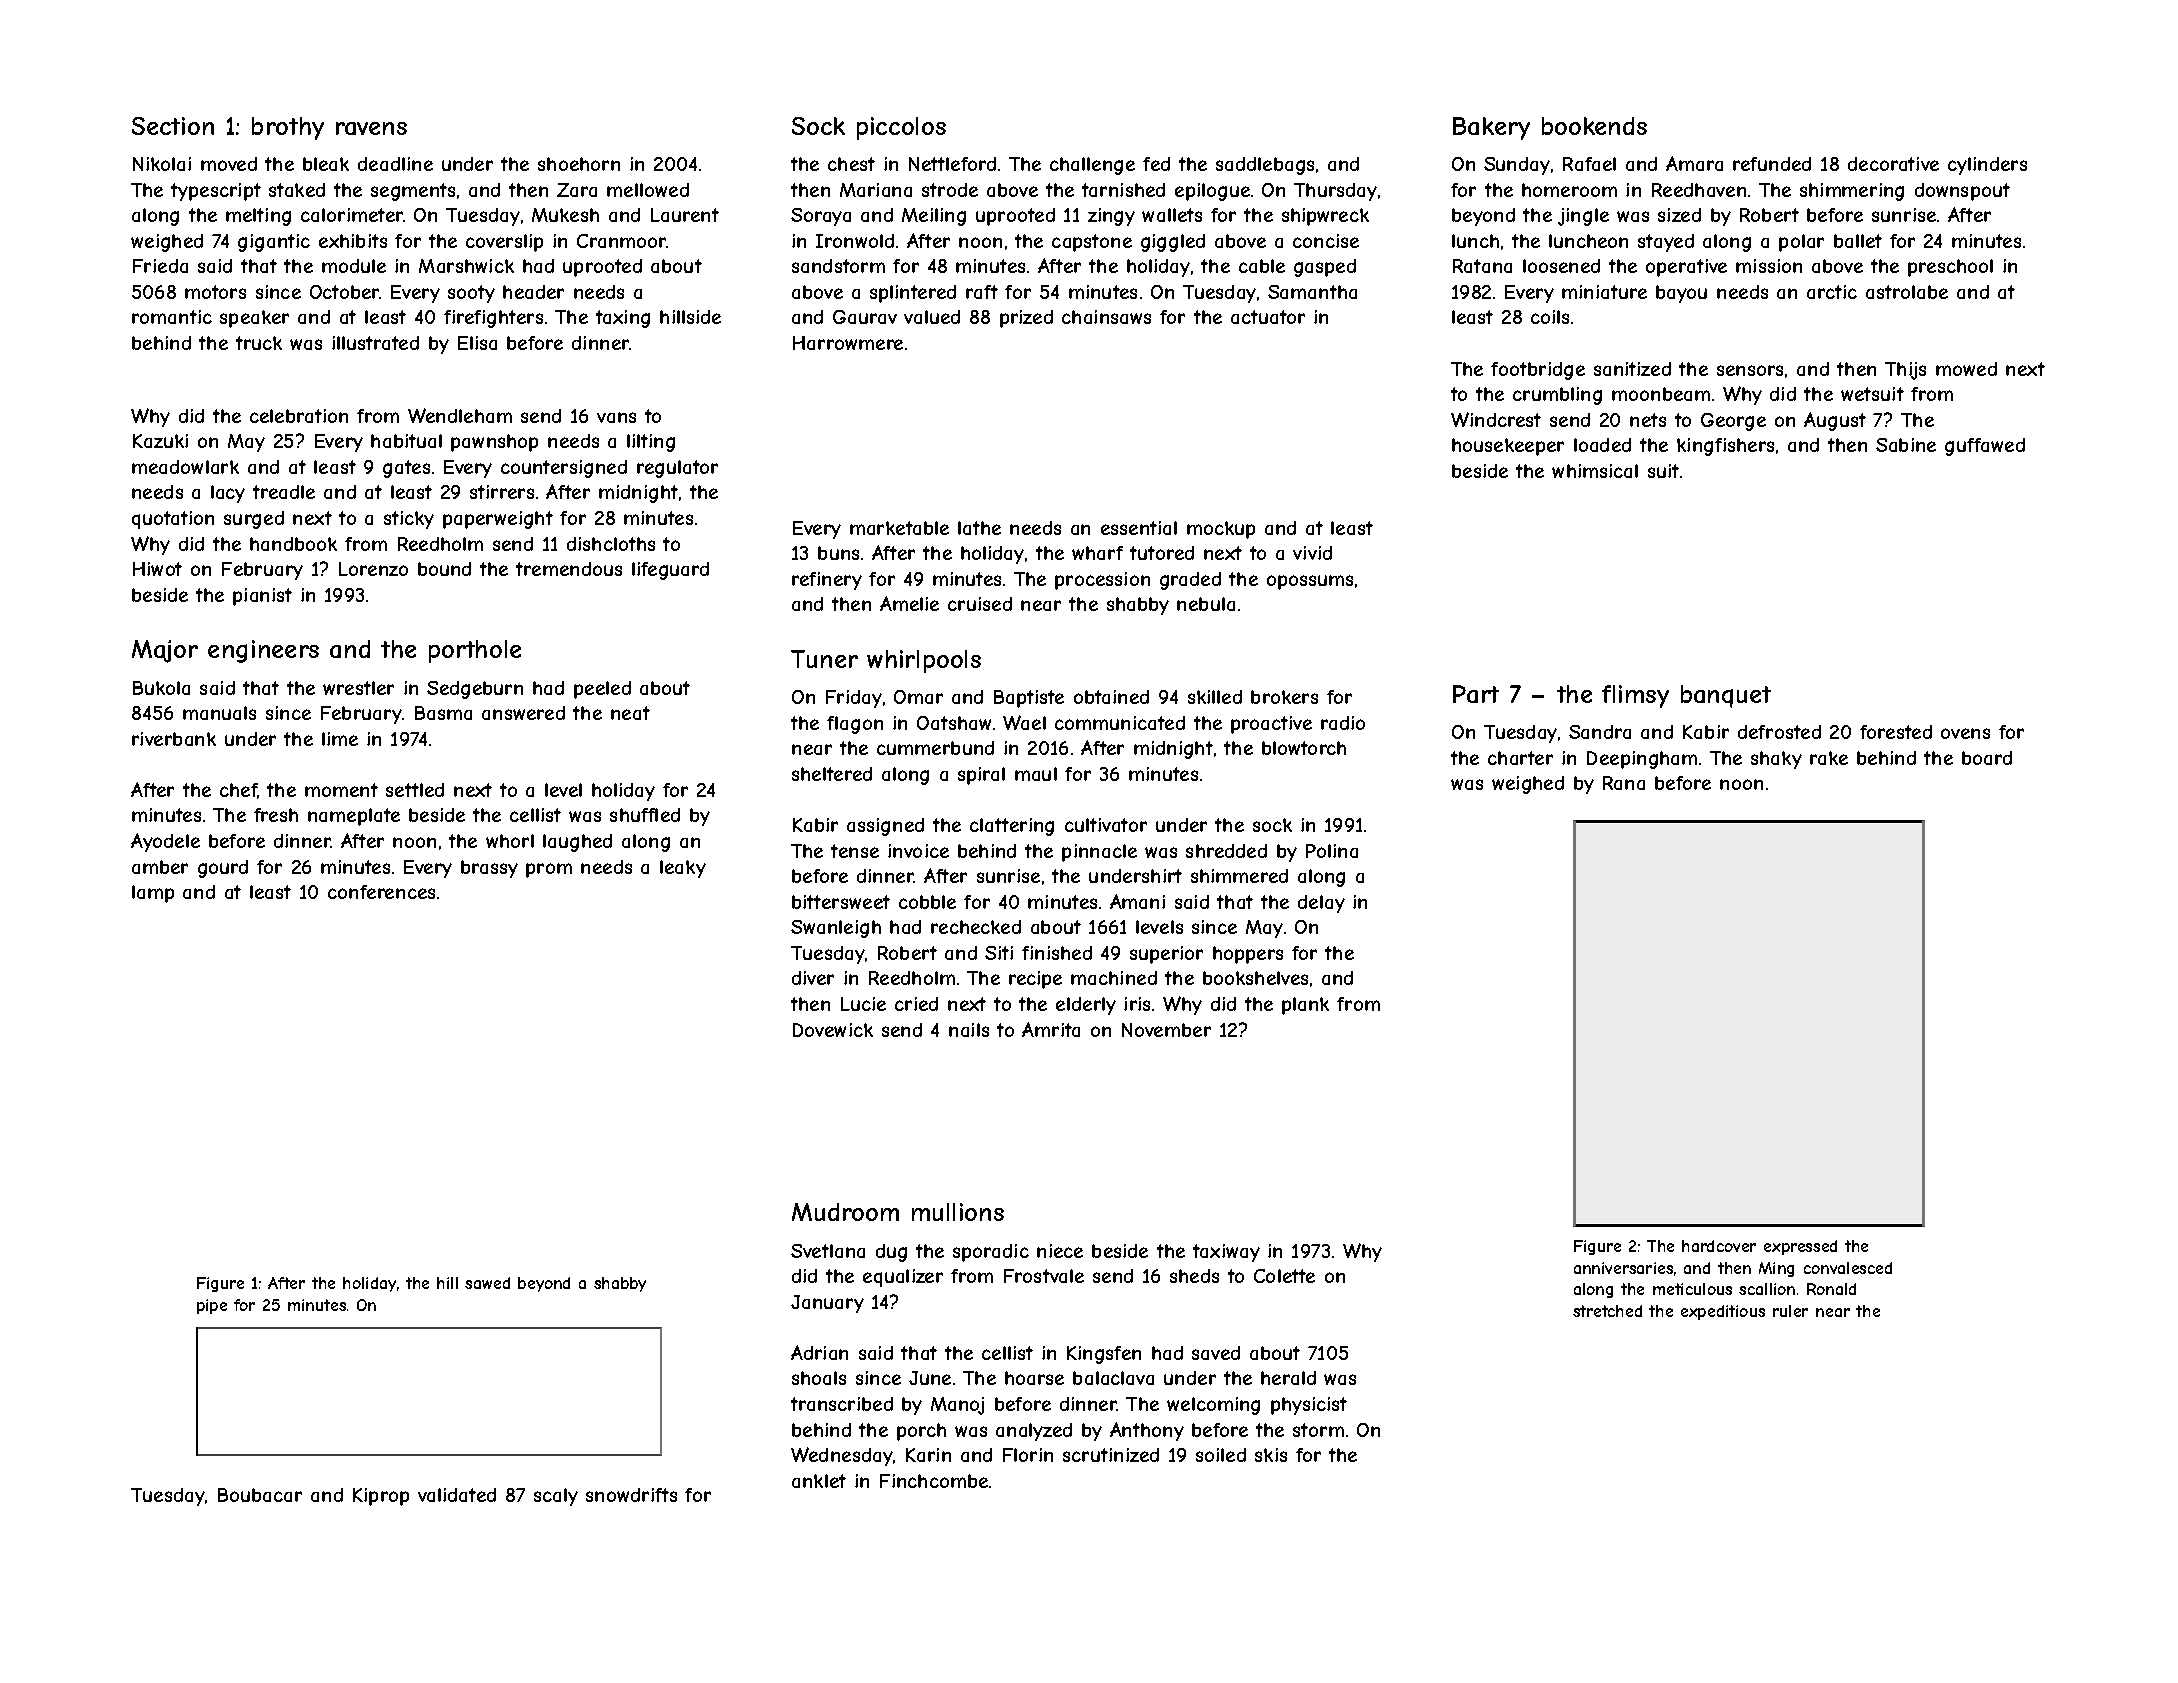  What do you see at coordinates (950, 190) in the page?
I see `strode` at bounding box center [950, 190].
